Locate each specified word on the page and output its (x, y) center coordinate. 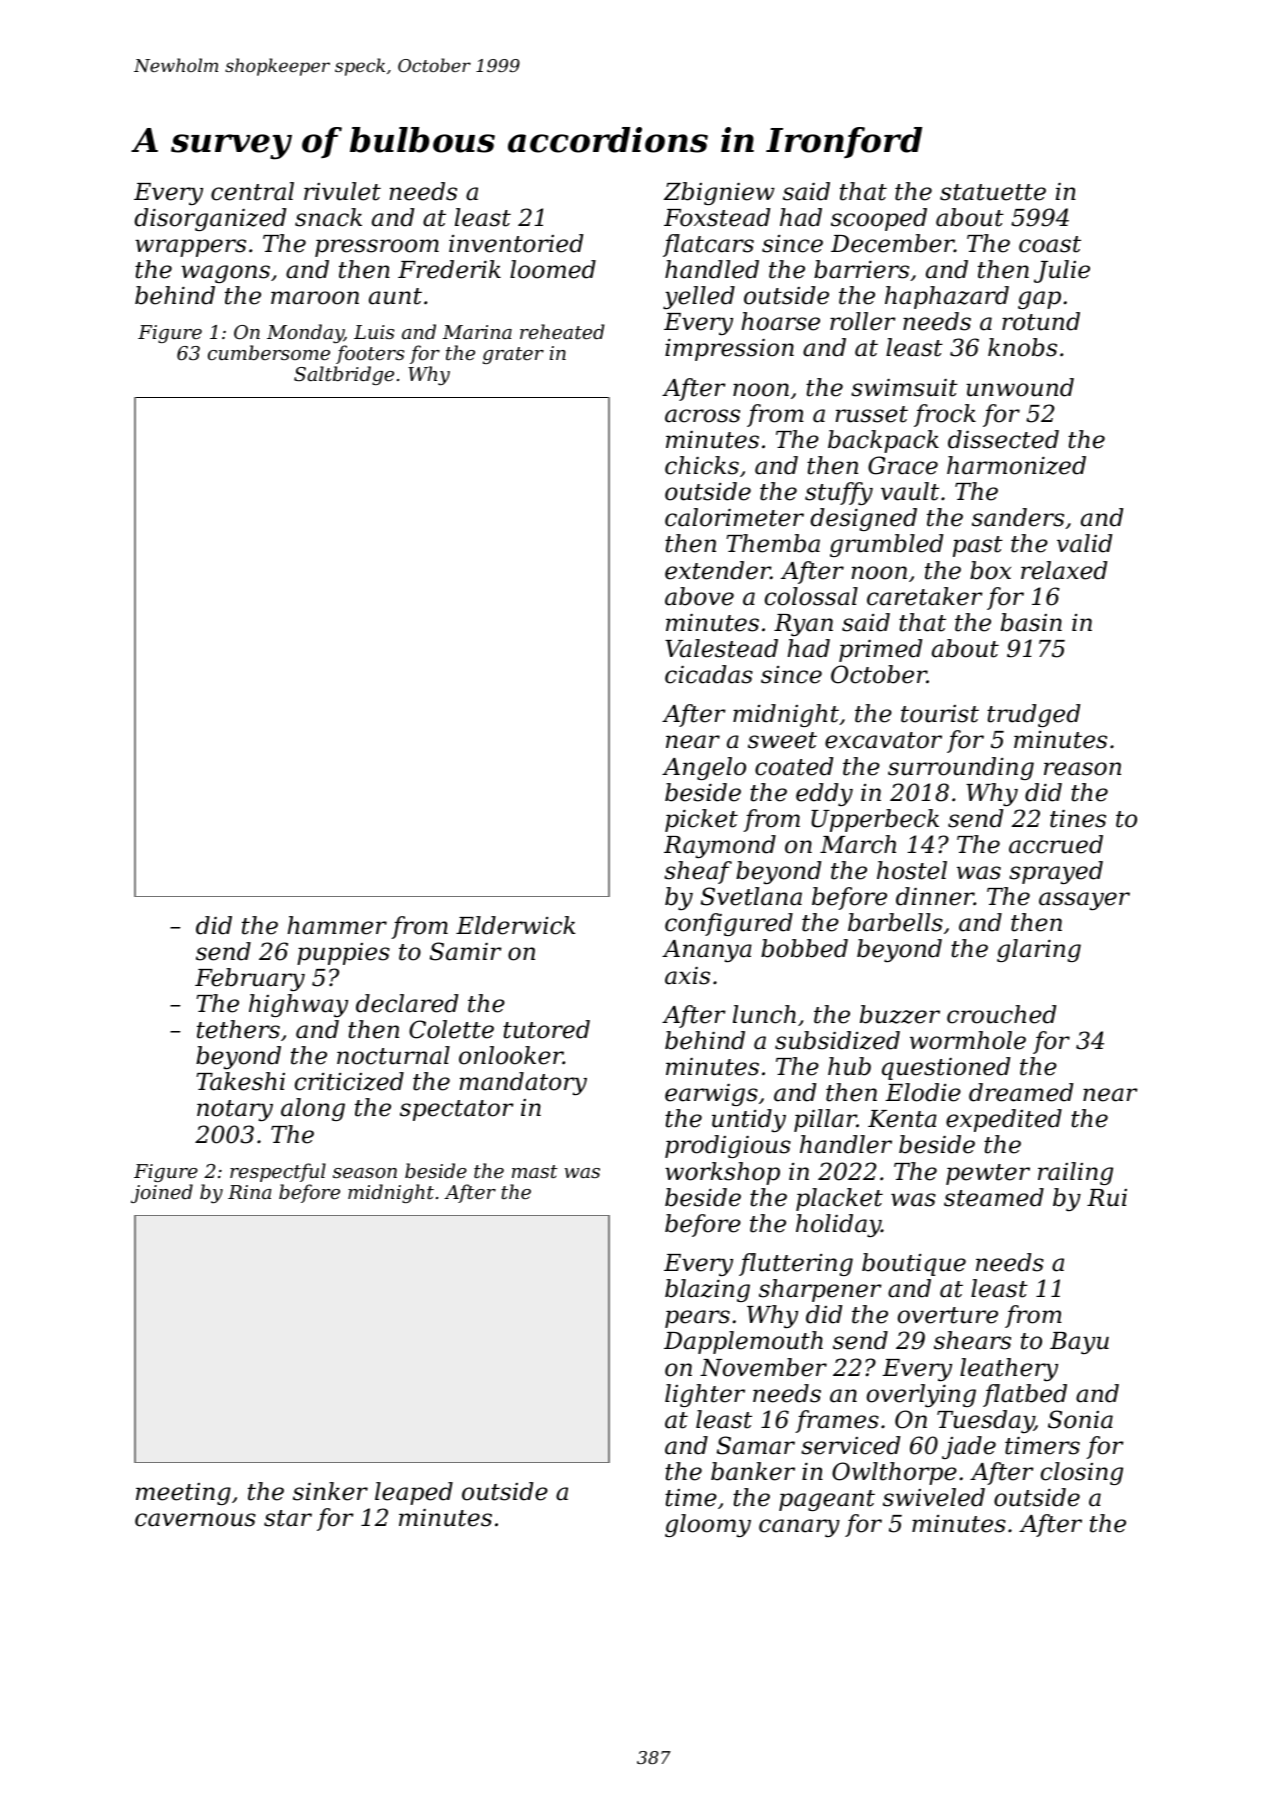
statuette (993, 192)
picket (701, 820)
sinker (330, 1491)
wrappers (190, 248)
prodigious (728, 1146)
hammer (337, 925)
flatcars (708, 245)
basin (1031, 622)
